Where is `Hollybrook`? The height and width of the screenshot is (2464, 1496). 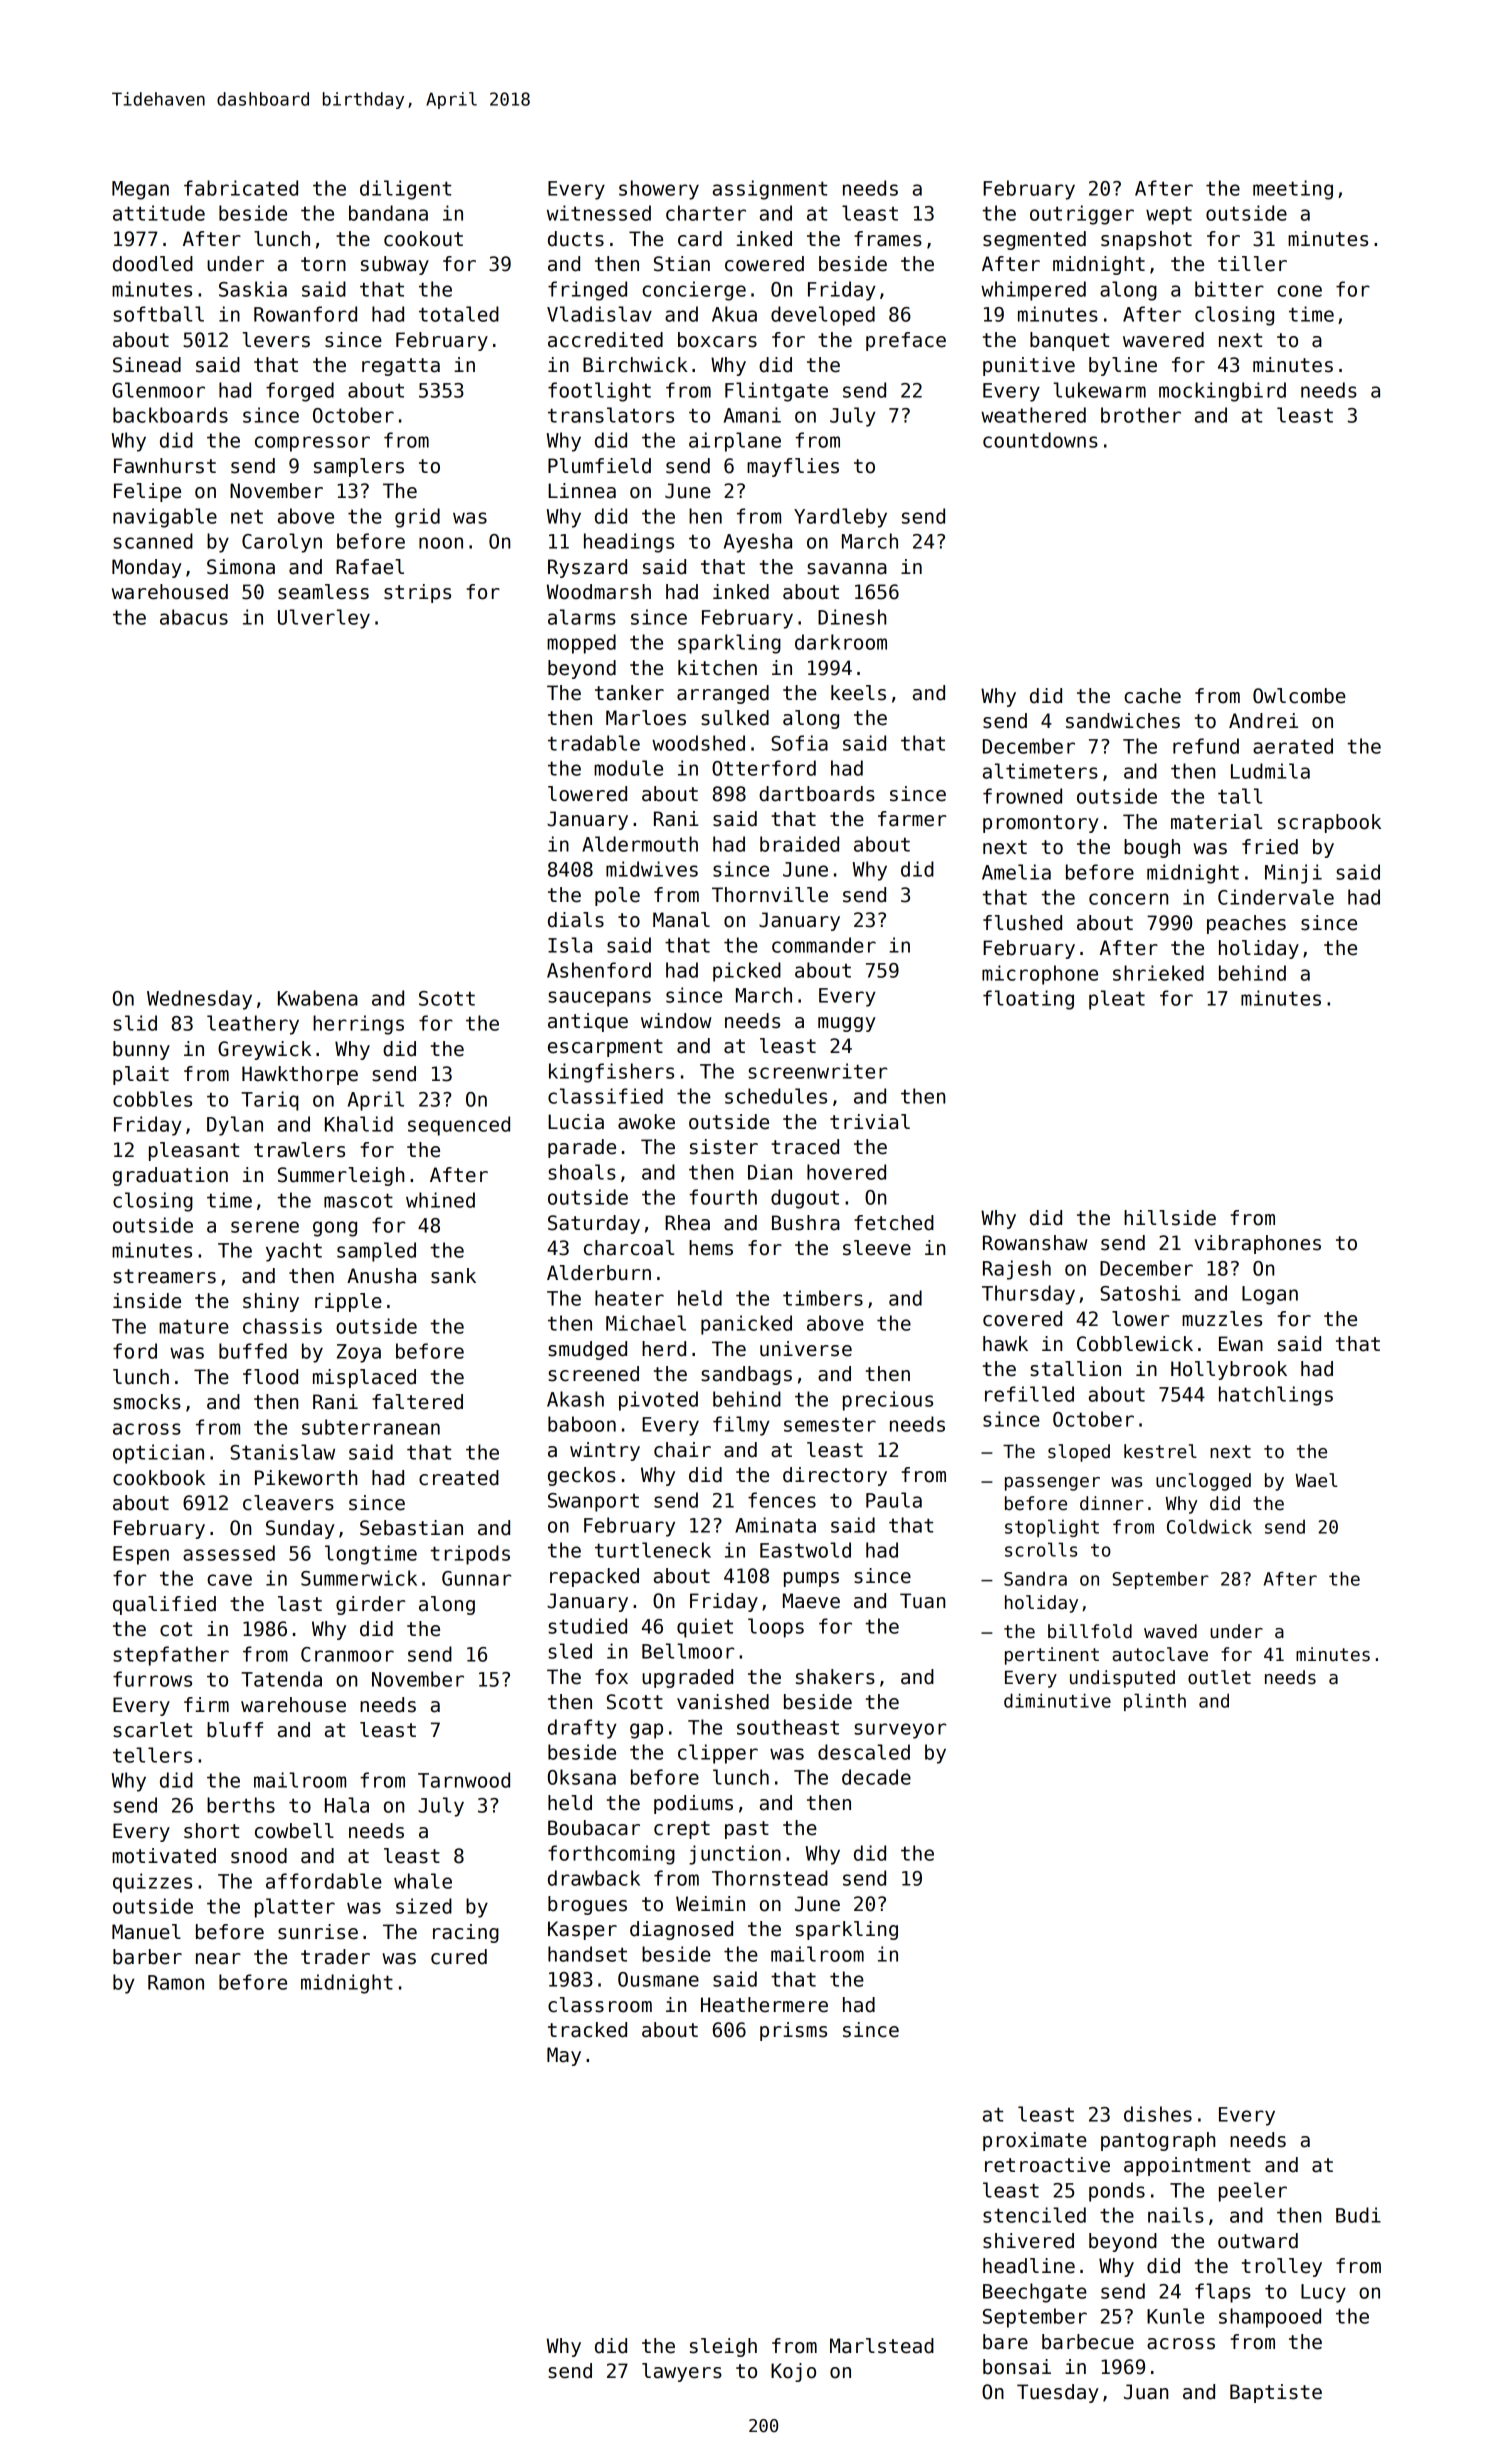
Hollybrook is located at coordinates (1229, 1370).
